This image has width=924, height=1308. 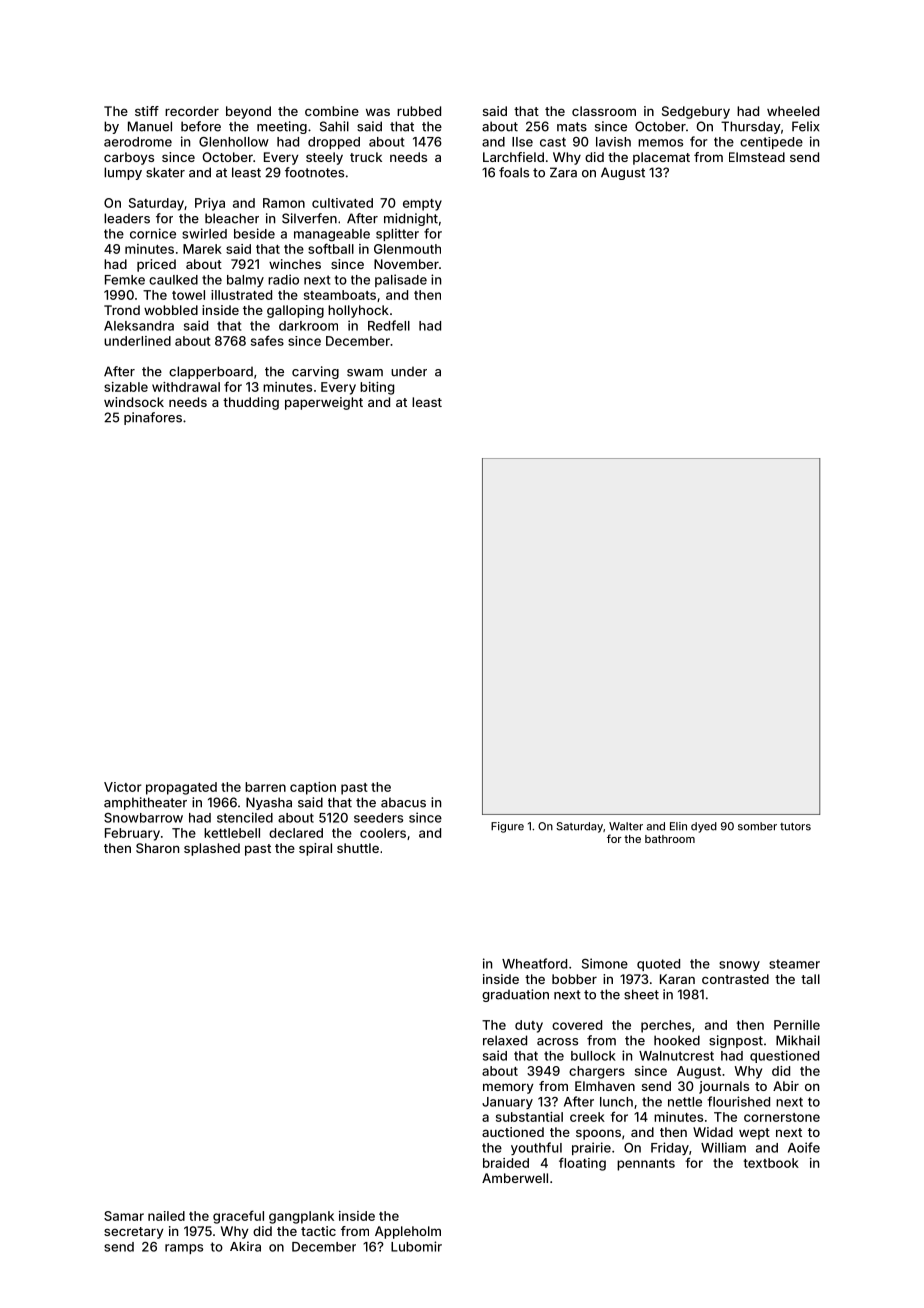 I want to click on biting, so click(x=377, y=388).
